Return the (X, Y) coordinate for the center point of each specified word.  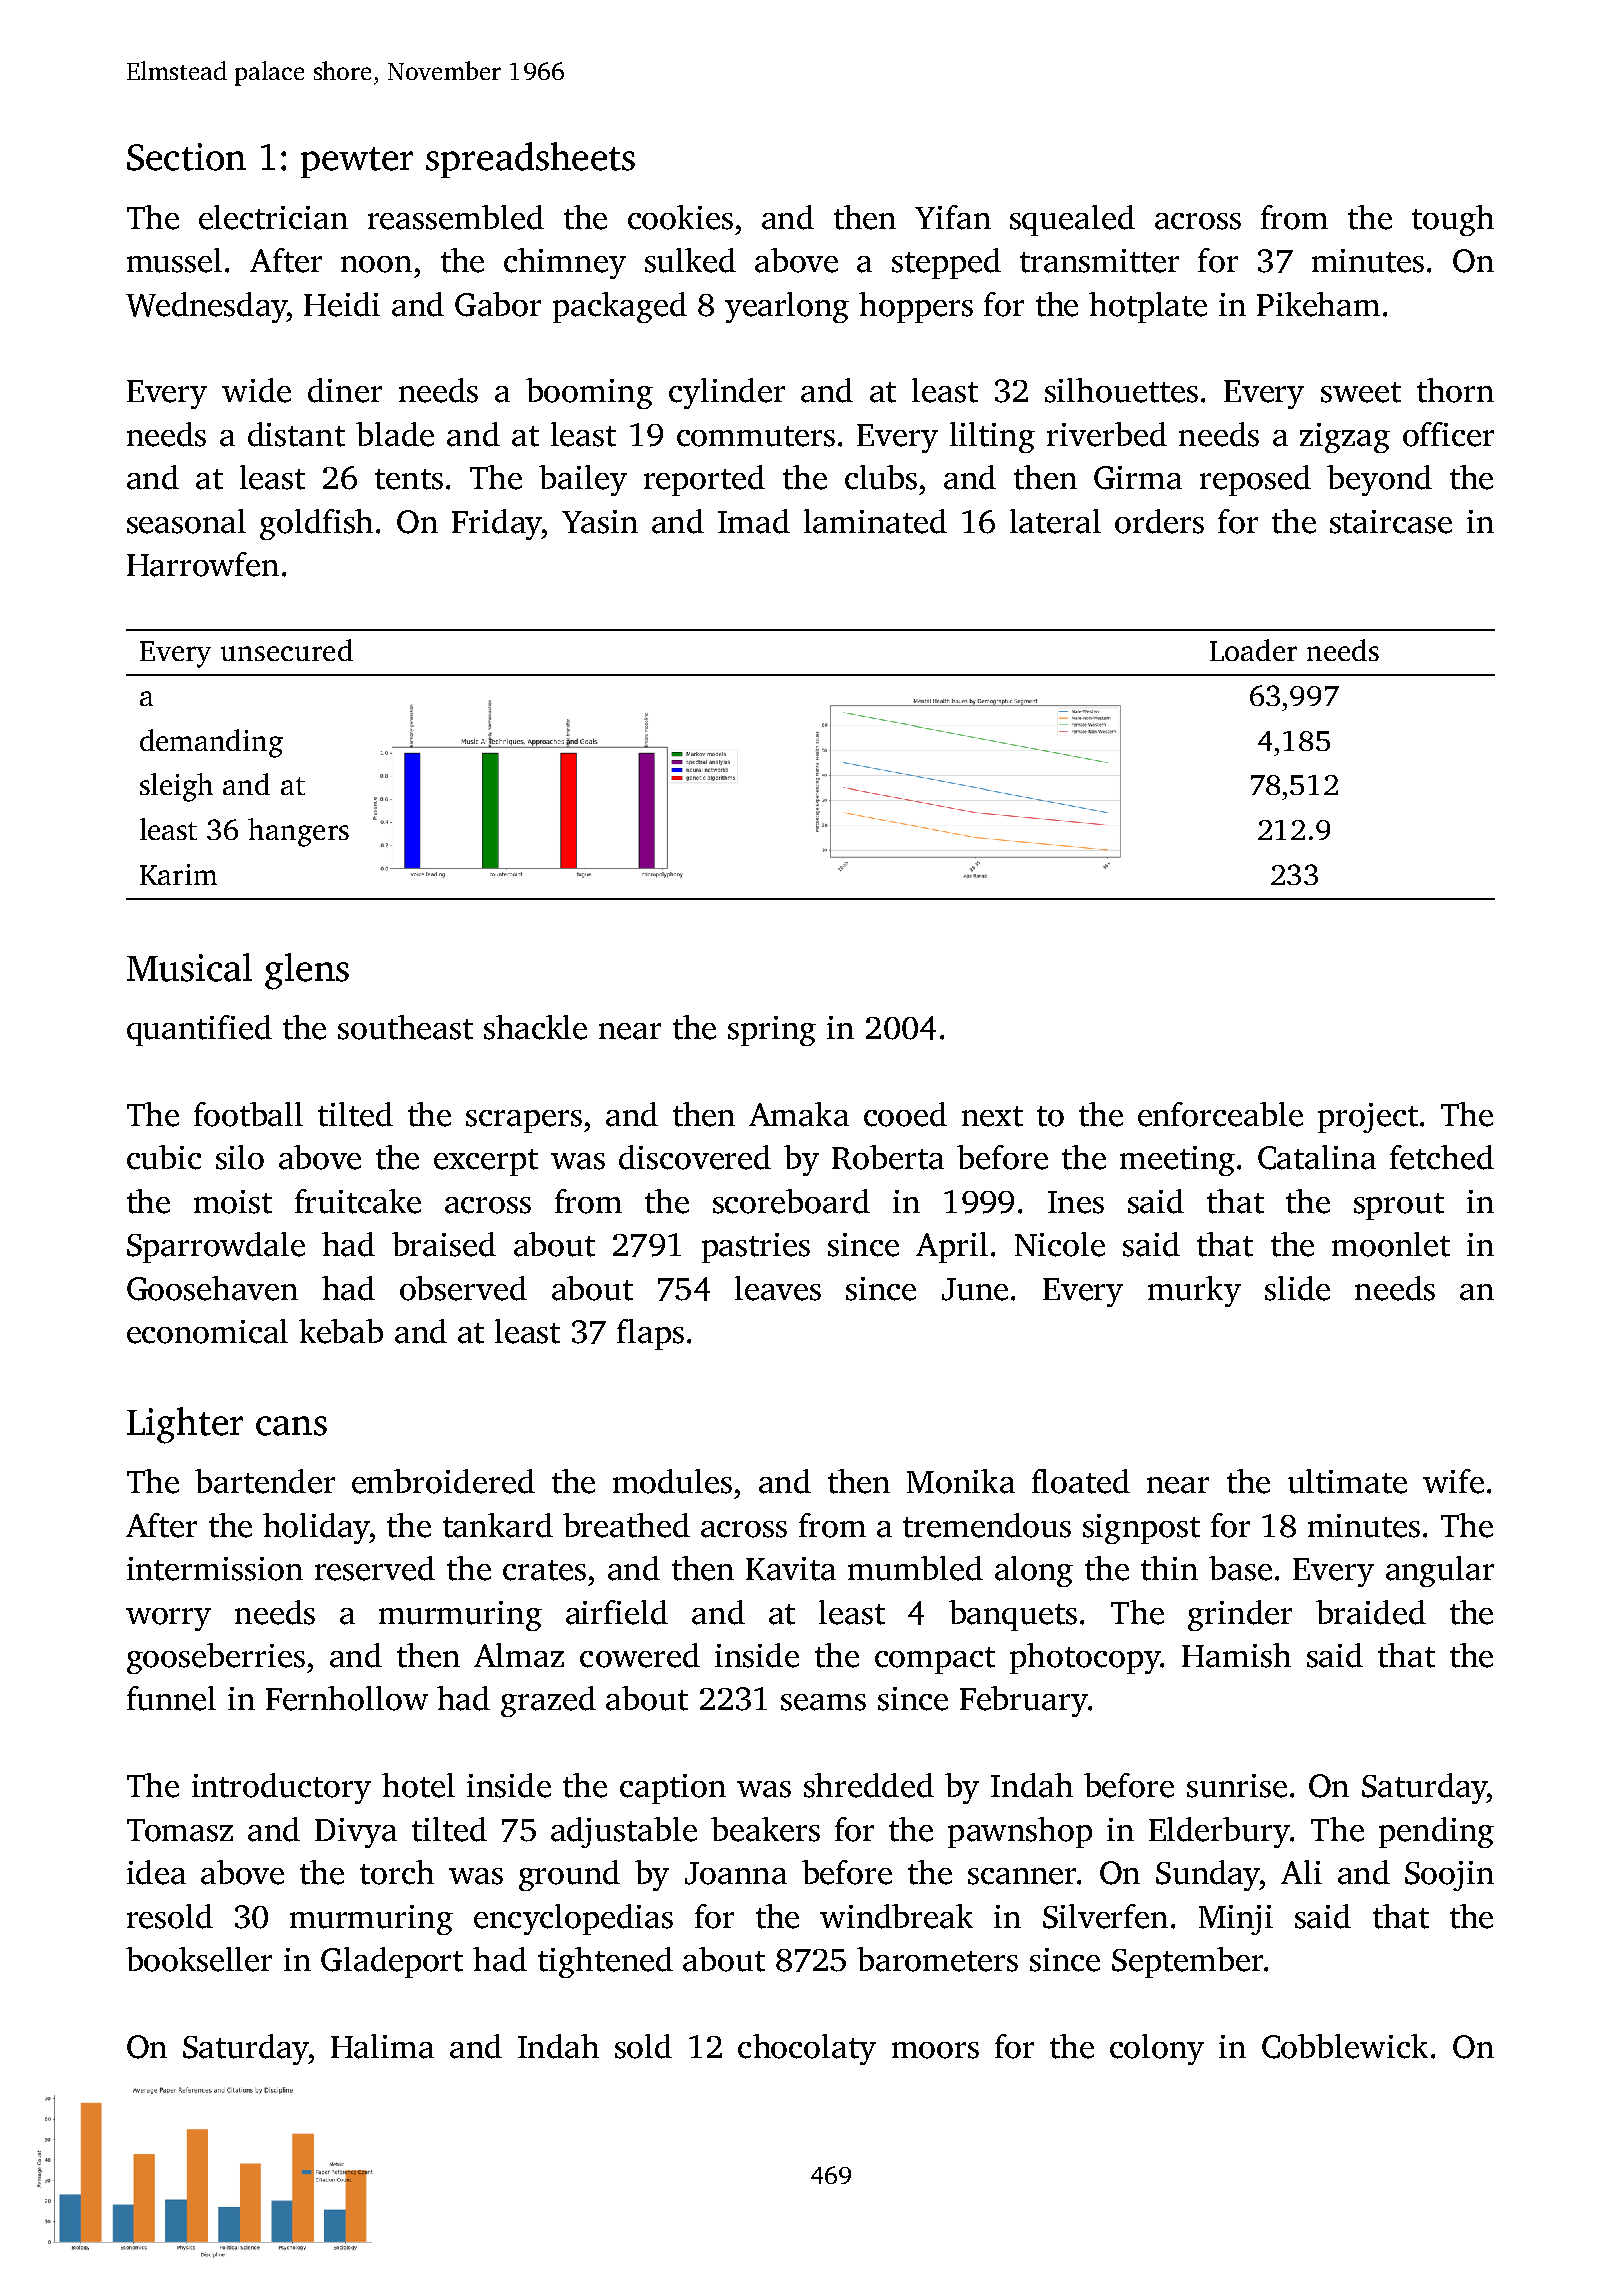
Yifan (953, 217)
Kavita (791, 1569)
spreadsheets (530, 160)
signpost (1141, 1529)
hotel (418, 1785)
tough (1453, 220)
